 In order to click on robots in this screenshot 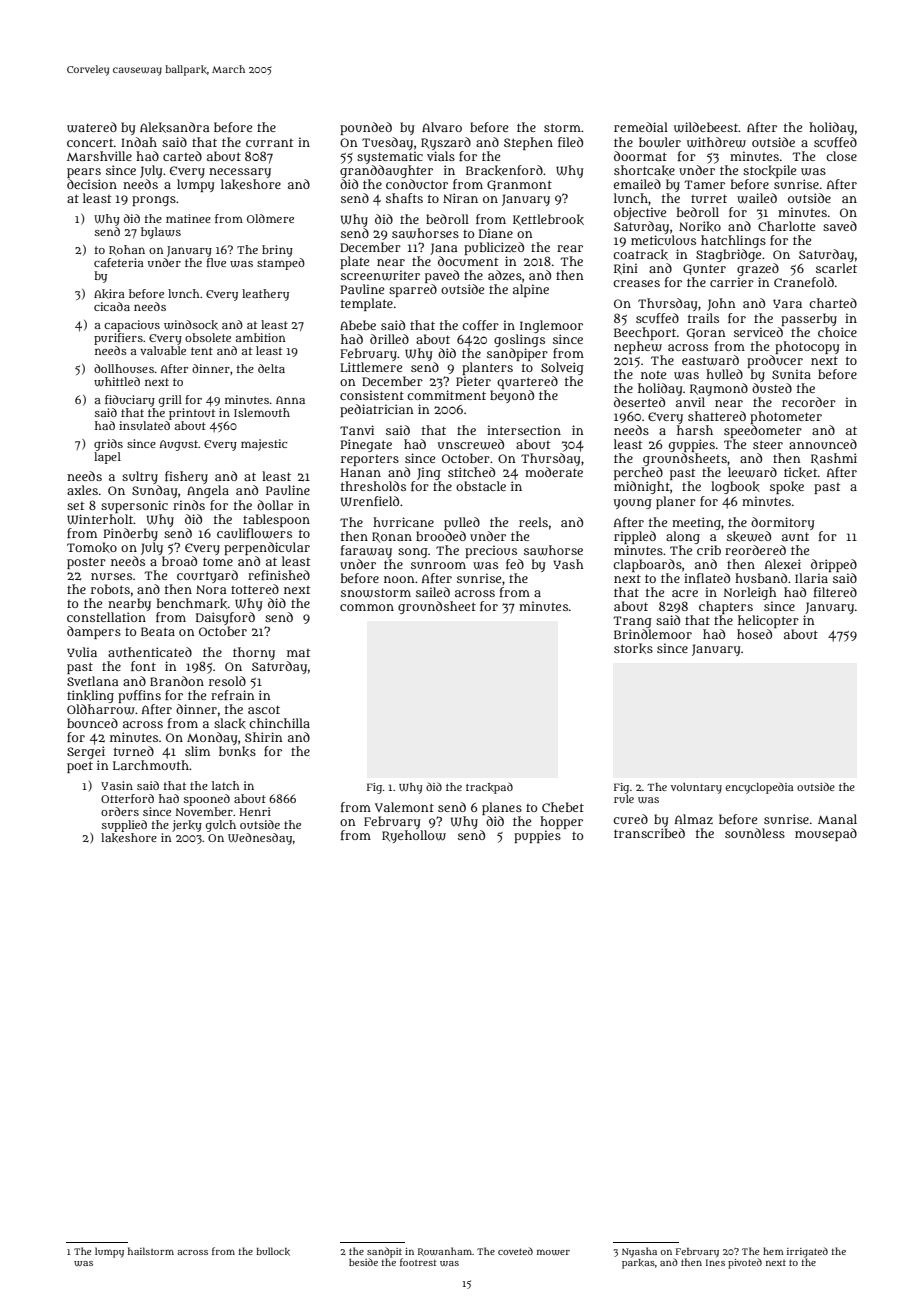, I will do `click(110, 589)`.
